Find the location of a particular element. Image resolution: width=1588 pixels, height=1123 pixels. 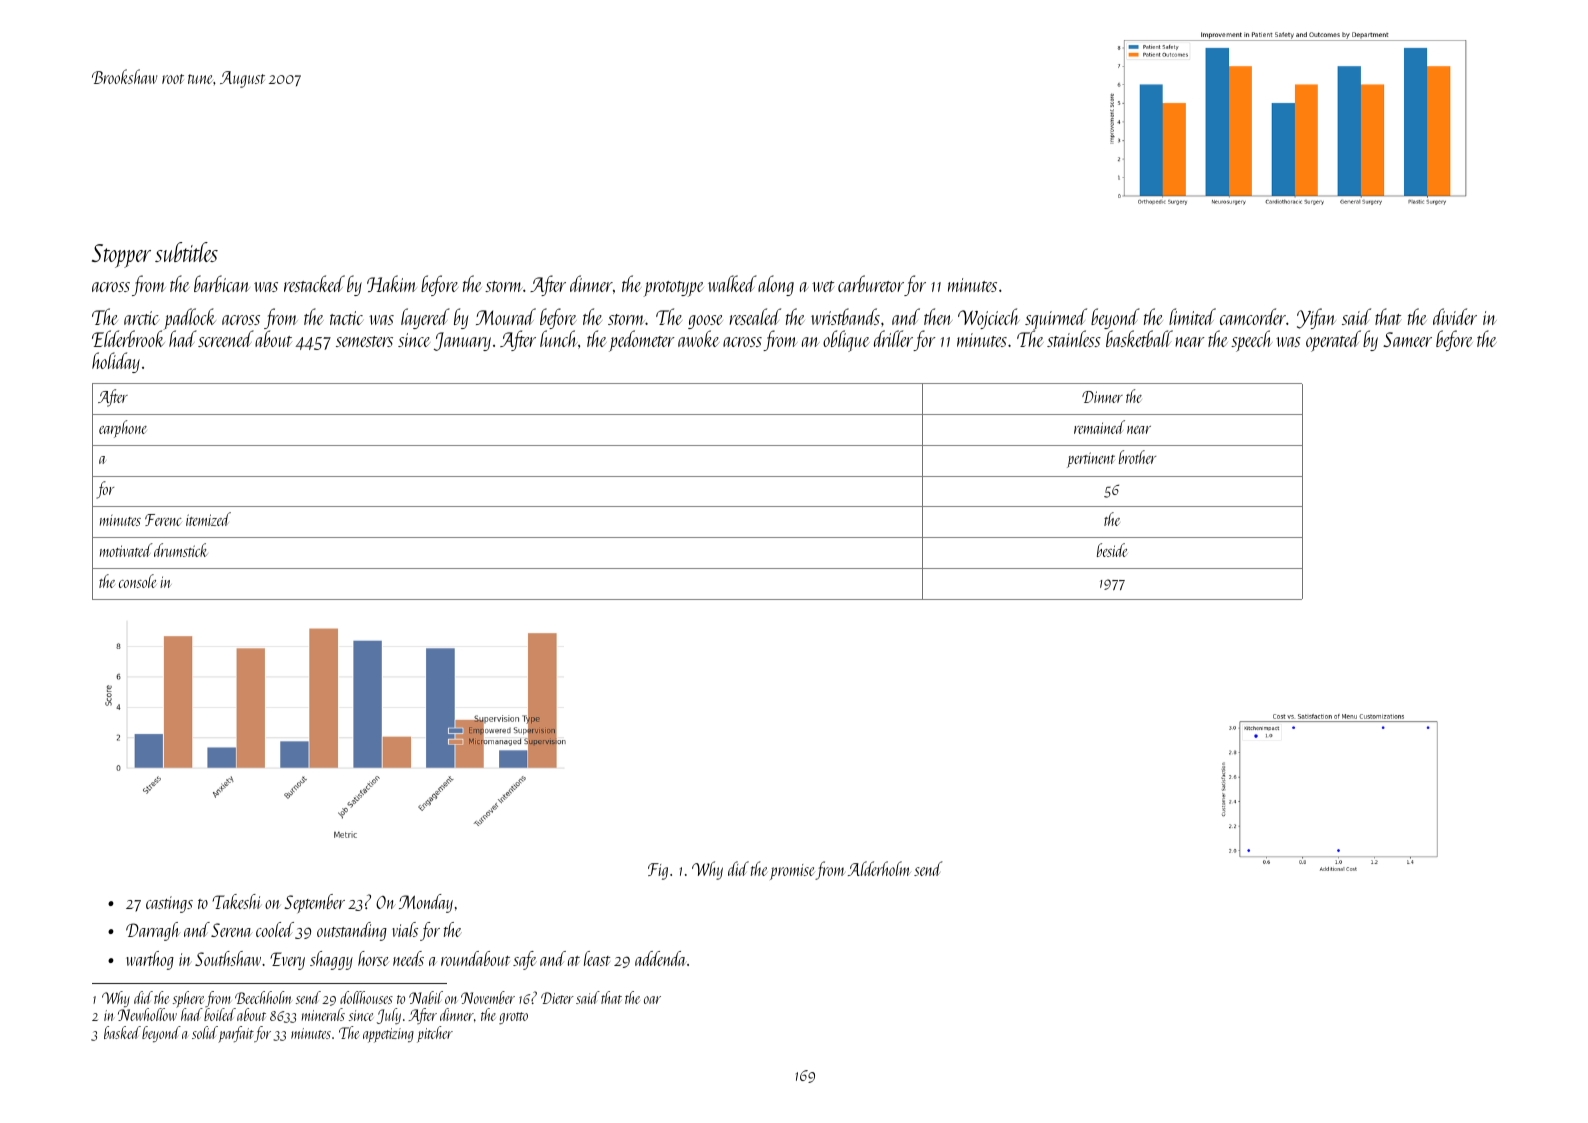

oblique is located at coordinates (846, 341).
